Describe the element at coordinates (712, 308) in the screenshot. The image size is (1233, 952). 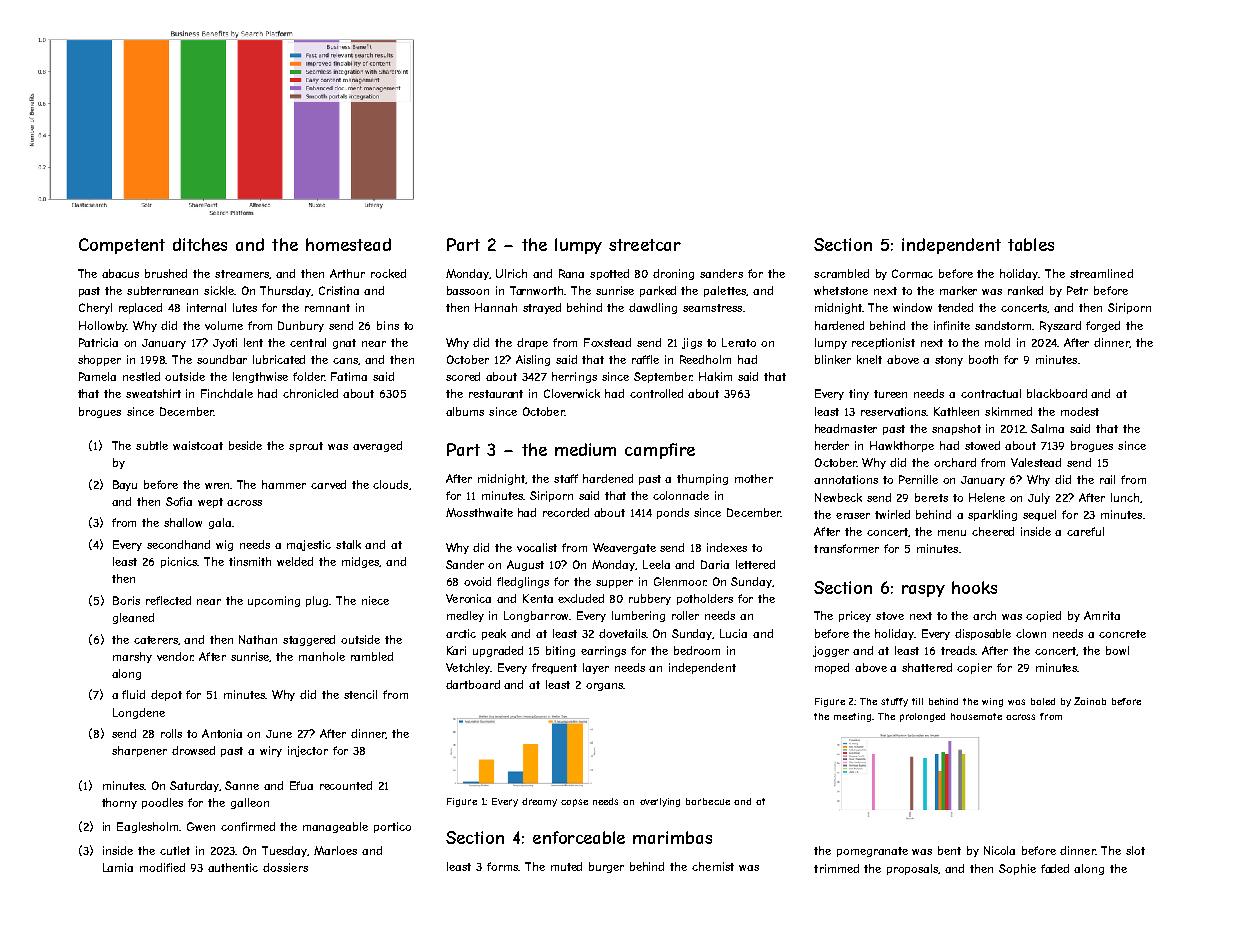
I see `seamstress` at that location.
